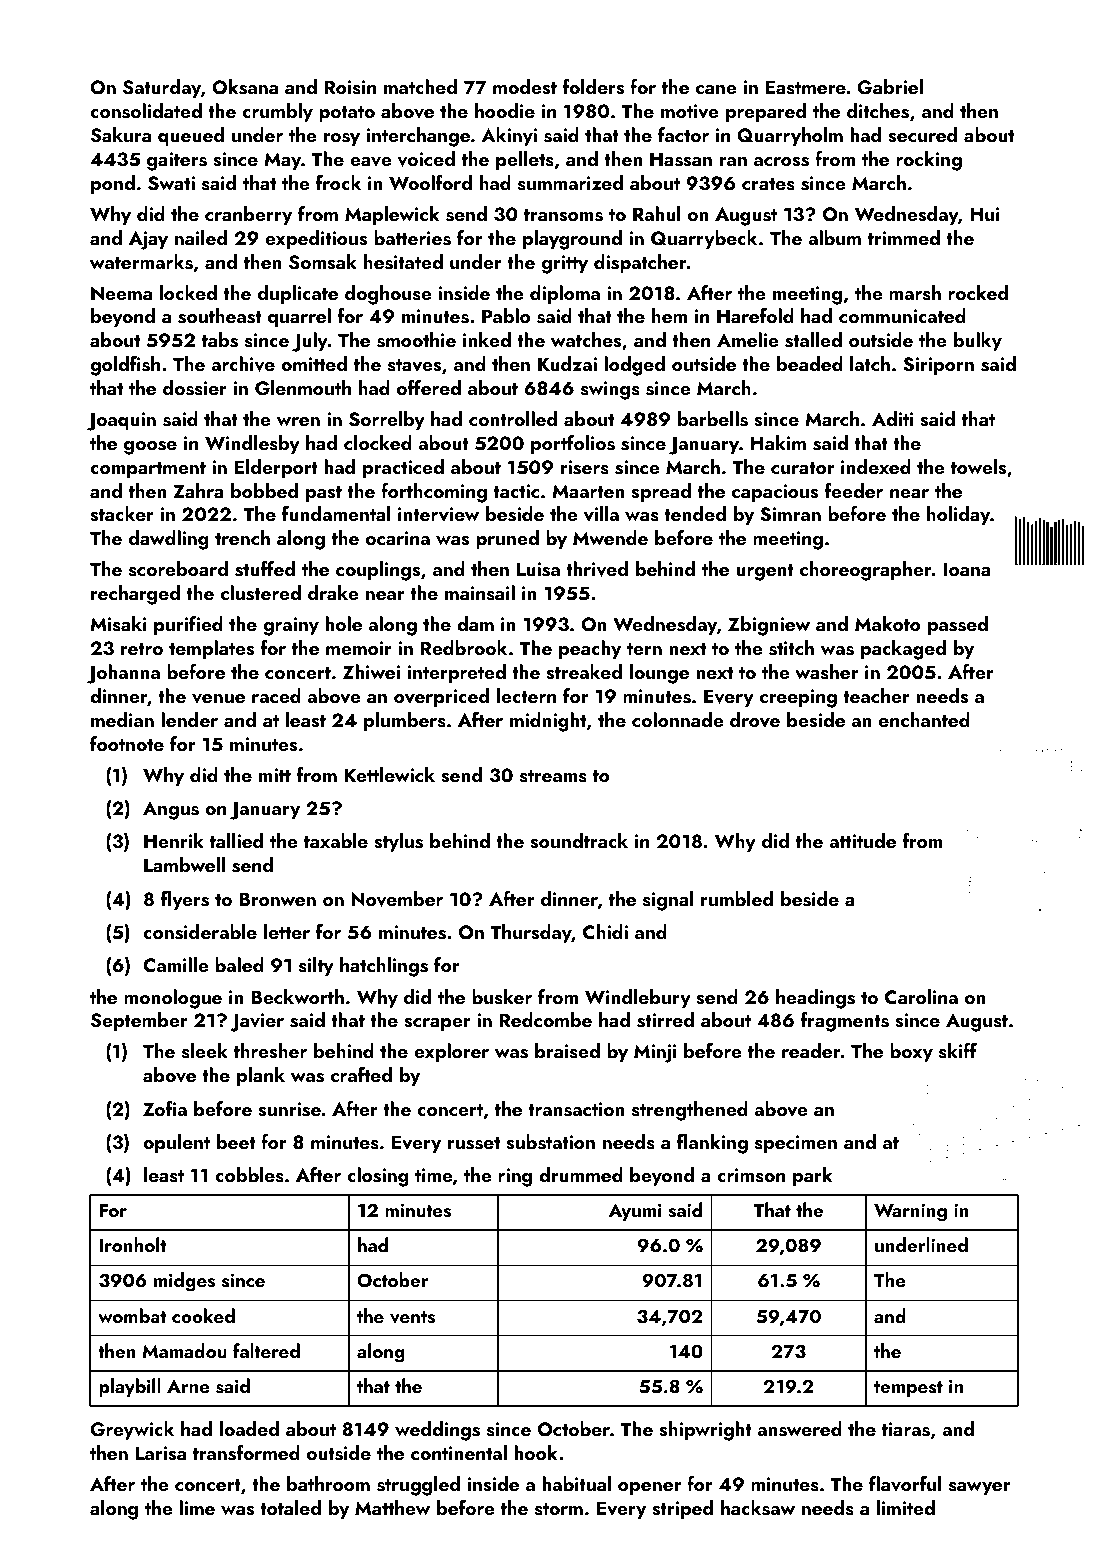  I want to click on Chidi, so click(605, 932).
